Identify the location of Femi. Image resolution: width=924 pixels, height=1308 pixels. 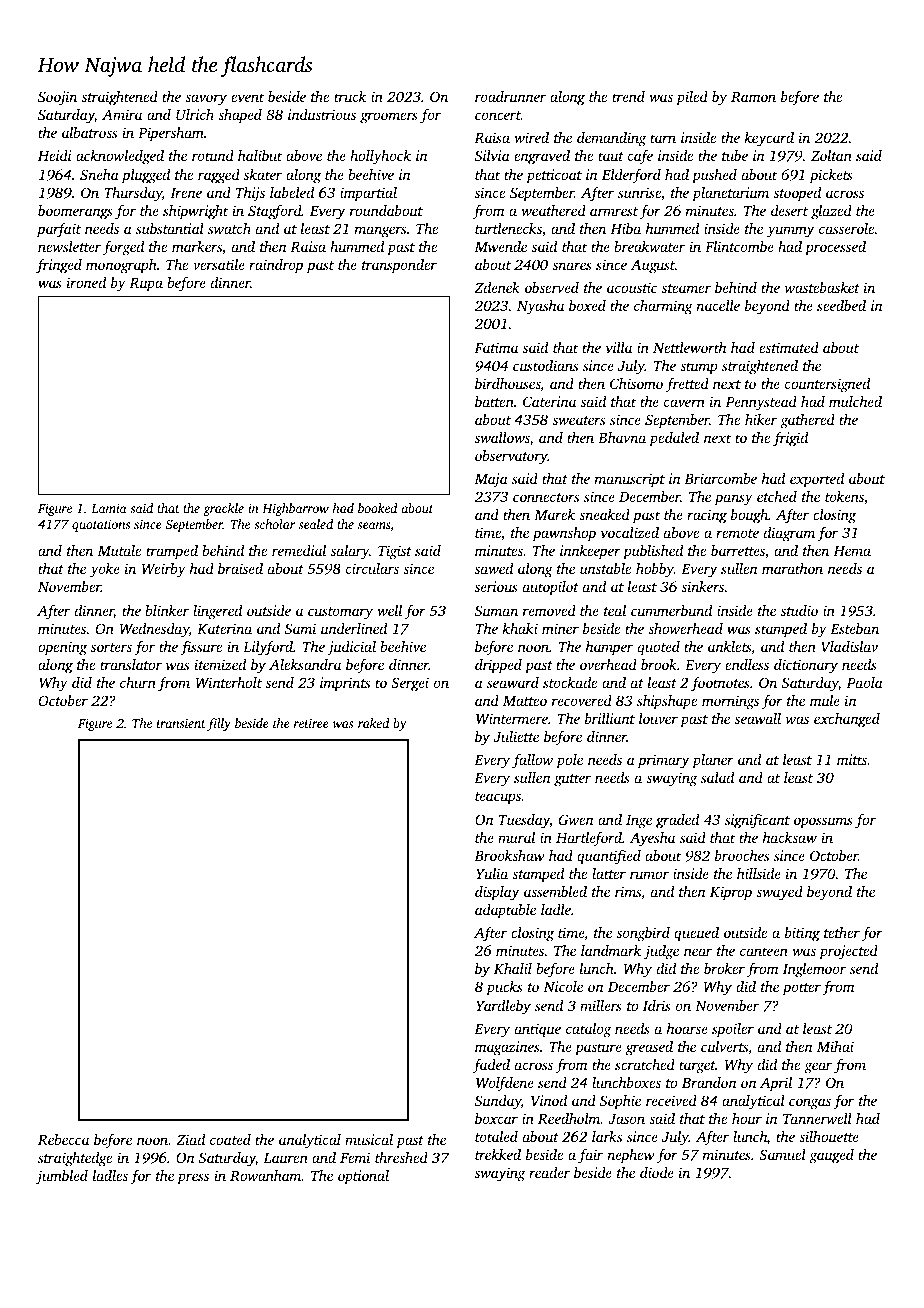
(355, 1157).
